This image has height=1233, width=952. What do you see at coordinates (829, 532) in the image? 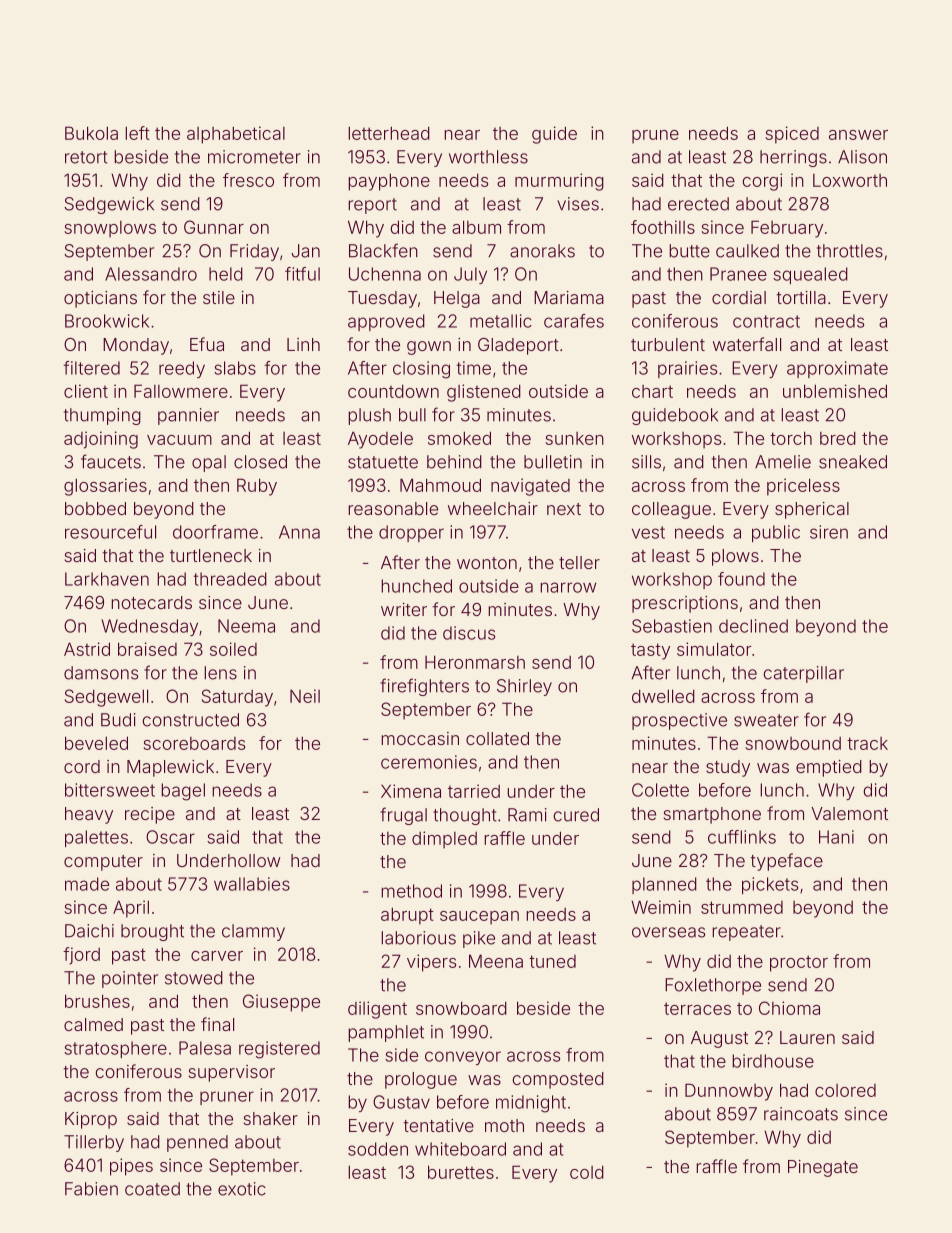
I see `siren` at bounding box center [829, 532].
